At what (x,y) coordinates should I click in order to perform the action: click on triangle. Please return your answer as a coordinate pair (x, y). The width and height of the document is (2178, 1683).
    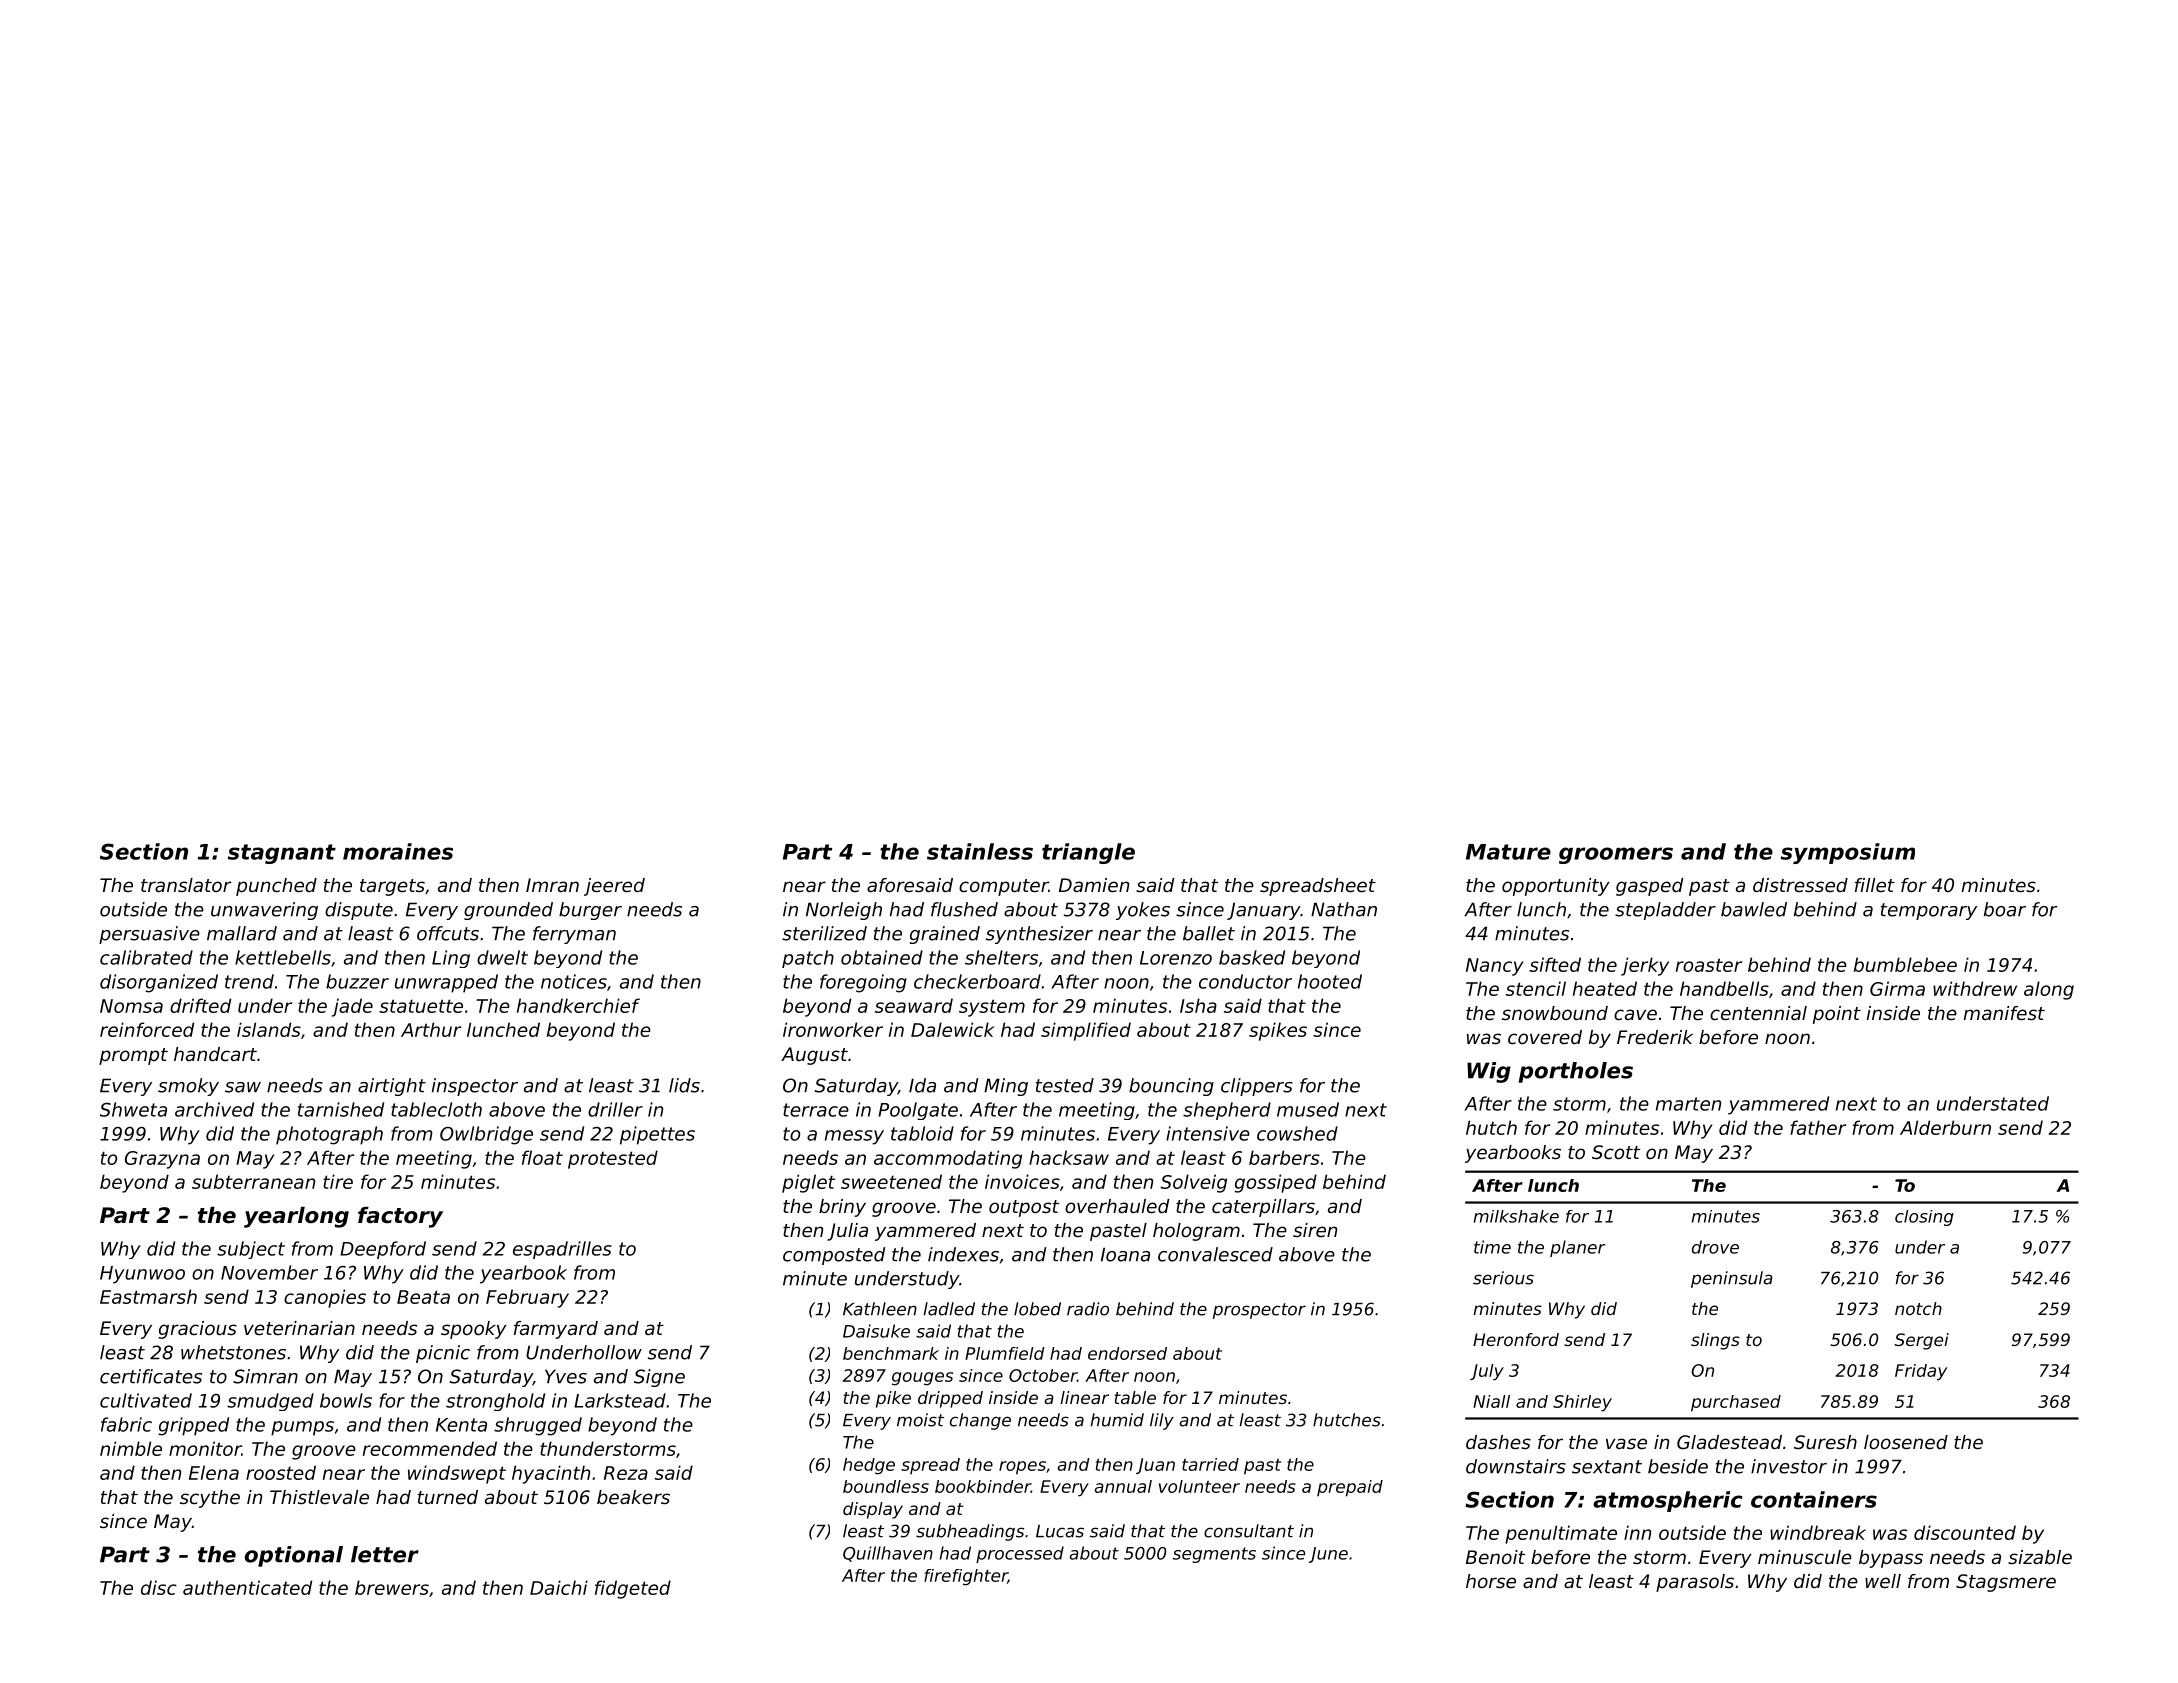
    Looking at the image, I should click on (1088, 853).
